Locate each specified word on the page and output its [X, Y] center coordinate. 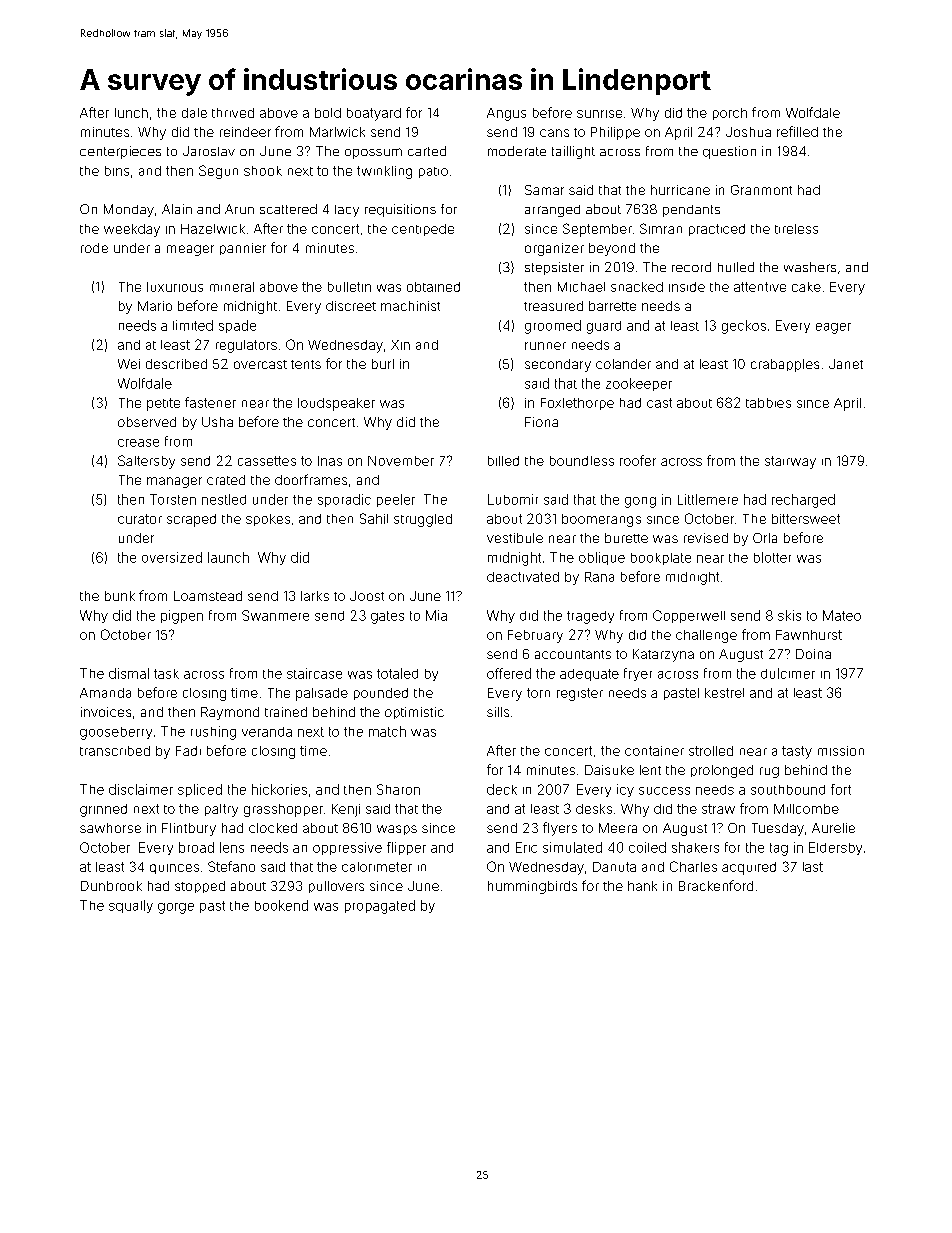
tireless [796, 229]
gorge [176, 908]
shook [263, 171]
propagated [380, 907]
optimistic [414, 713]
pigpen [182, 617]
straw [718, 809]
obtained [433, 287]
